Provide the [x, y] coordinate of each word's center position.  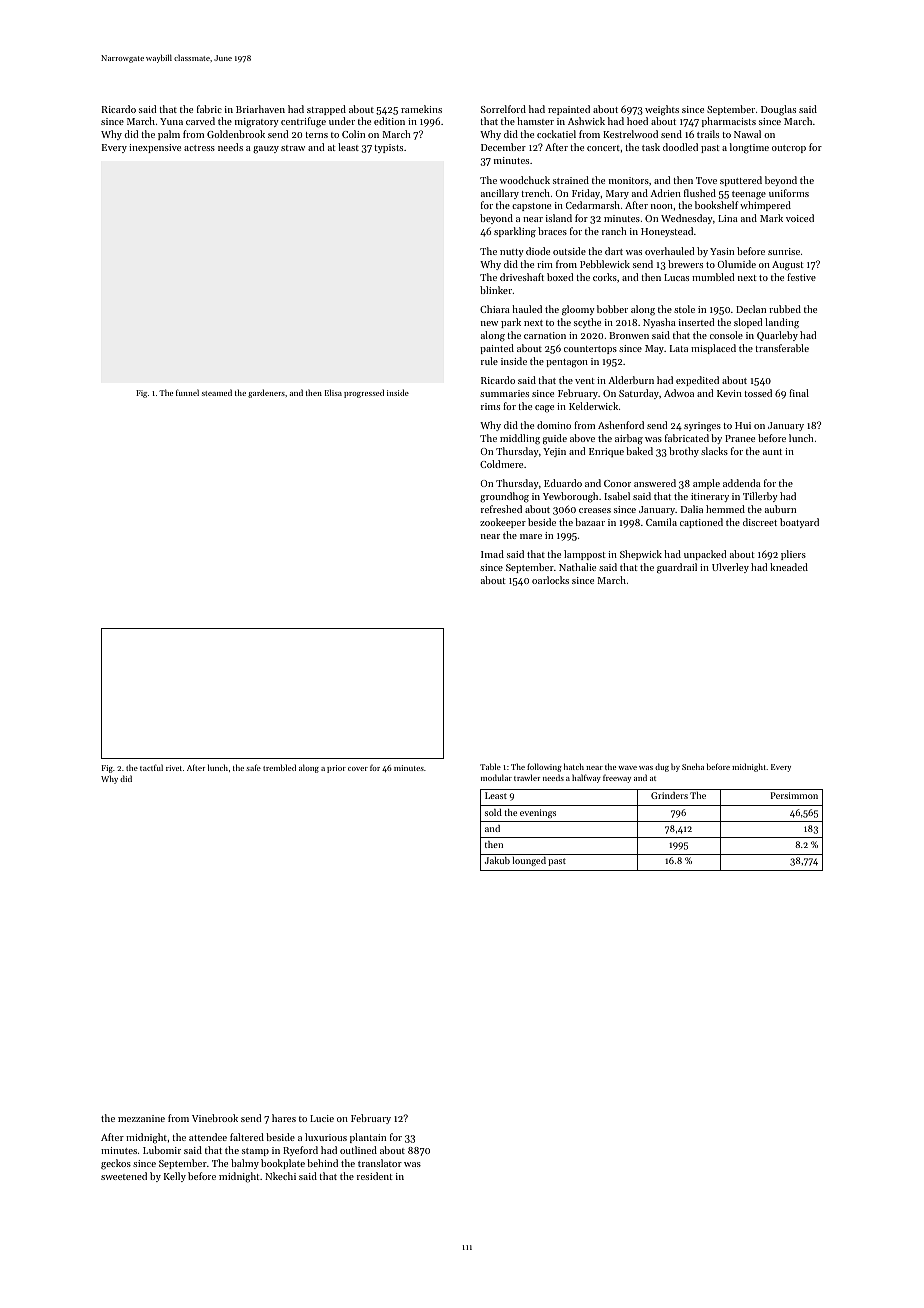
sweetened [124, 1176]
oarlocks [550, 580]
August [787, 266]
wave [627, 768]
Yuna [171, 121]
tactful [151, 767]
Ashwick [586, 121]
